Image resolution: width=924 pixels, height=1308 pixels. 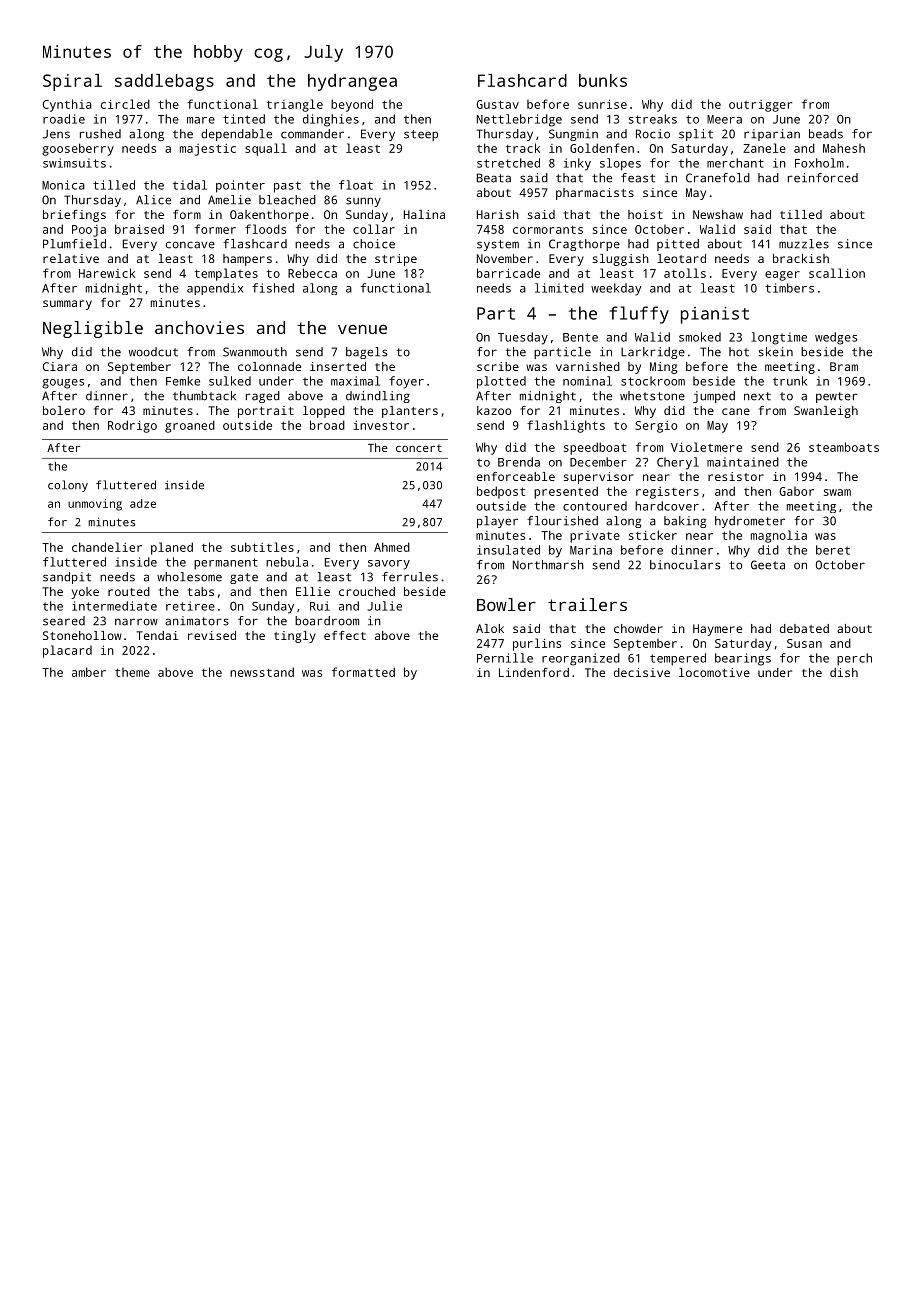 What do you see at coordinates (548, 230) in the screenshot?
I see `cormorants` at bounding box center [548, 230].
